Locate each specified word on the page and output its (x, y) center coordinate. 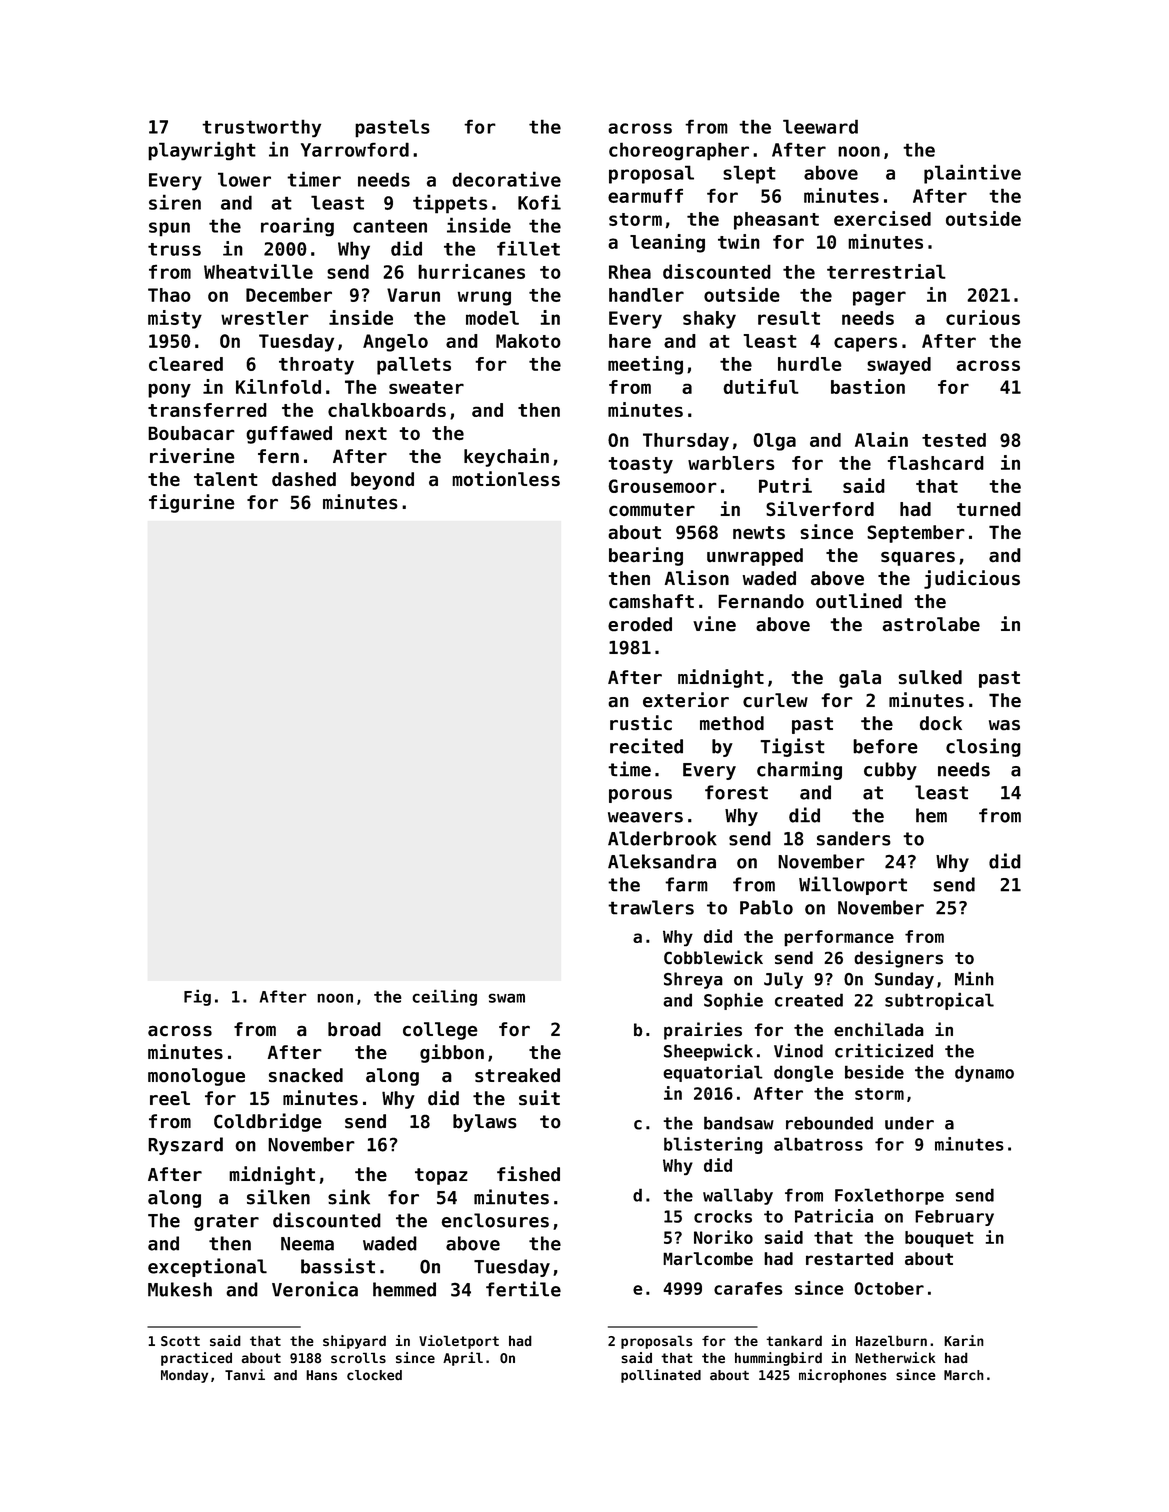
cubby (890, 771)
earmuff (645, 196)
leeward (820, 126)
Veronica (315, 1289)
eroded (640, 624)
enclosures (495, 1220)
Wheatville (258, 271)
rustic (641, 723)
